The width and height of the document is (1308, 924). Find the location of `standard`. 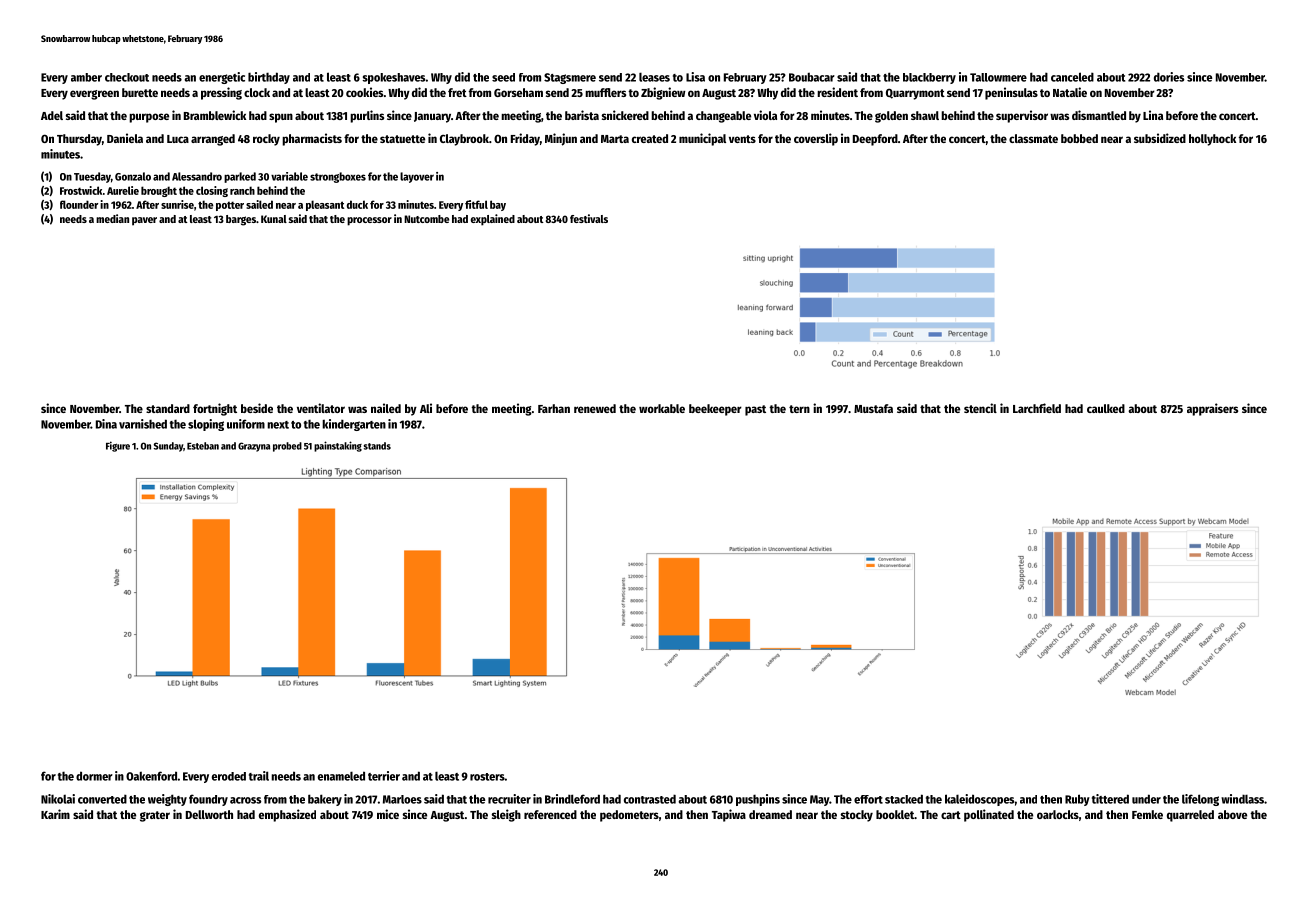

standard is located at coordinates (168, 408).
